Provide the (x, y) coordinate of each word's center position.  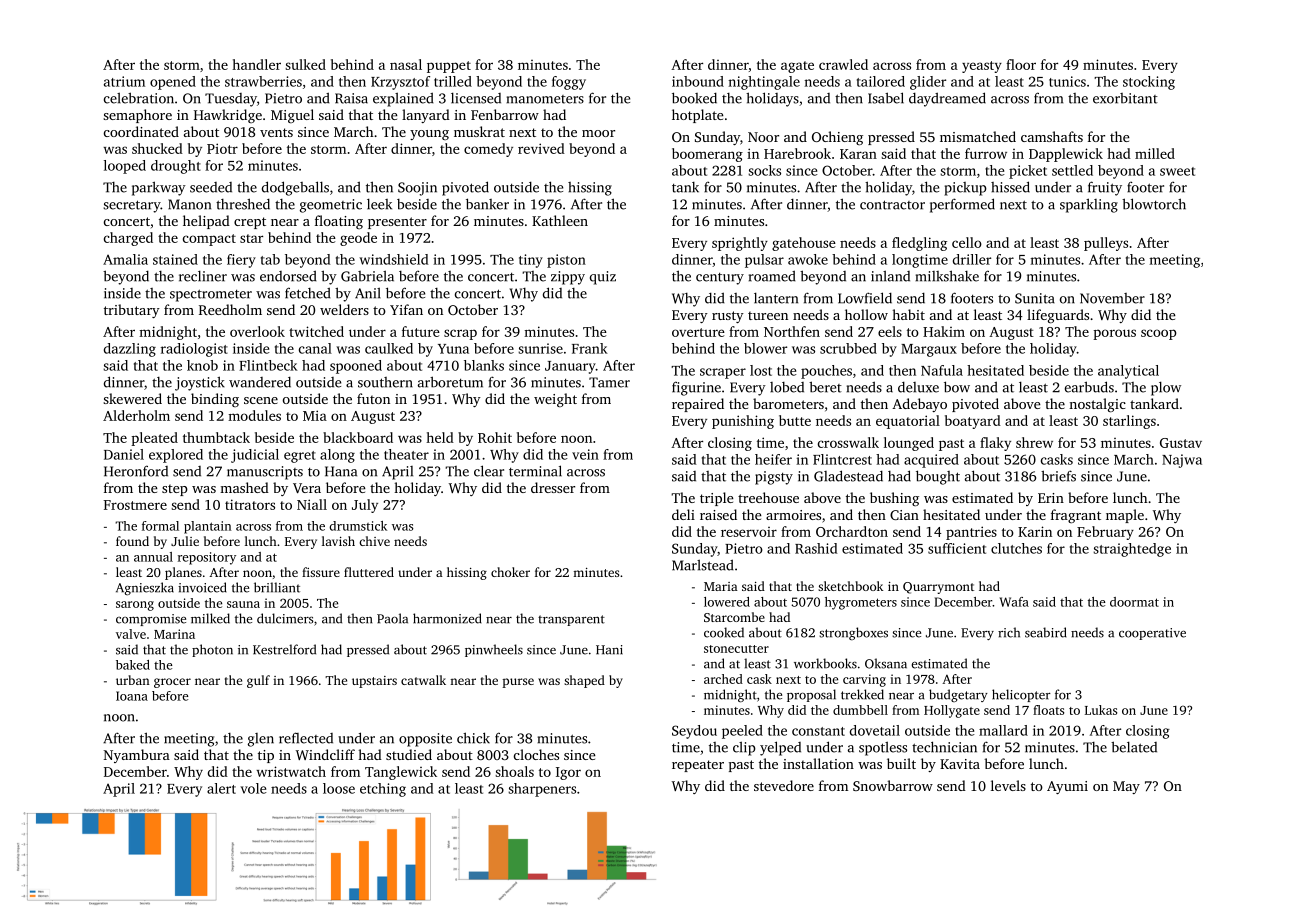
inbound (698, 81)
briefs (1058, 476)
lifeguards (1058, 316)
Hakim (944, 331)
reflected (306, 738)
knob (202, 365)
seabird (1046, 632)
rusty (728, 317)
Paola (392, 618)
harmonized (447, 618)
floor (1021, 64)
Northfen (792, 331)
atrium (124, 81)
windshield (393, 259)
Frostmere (135, 505)
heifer (773, 459)
